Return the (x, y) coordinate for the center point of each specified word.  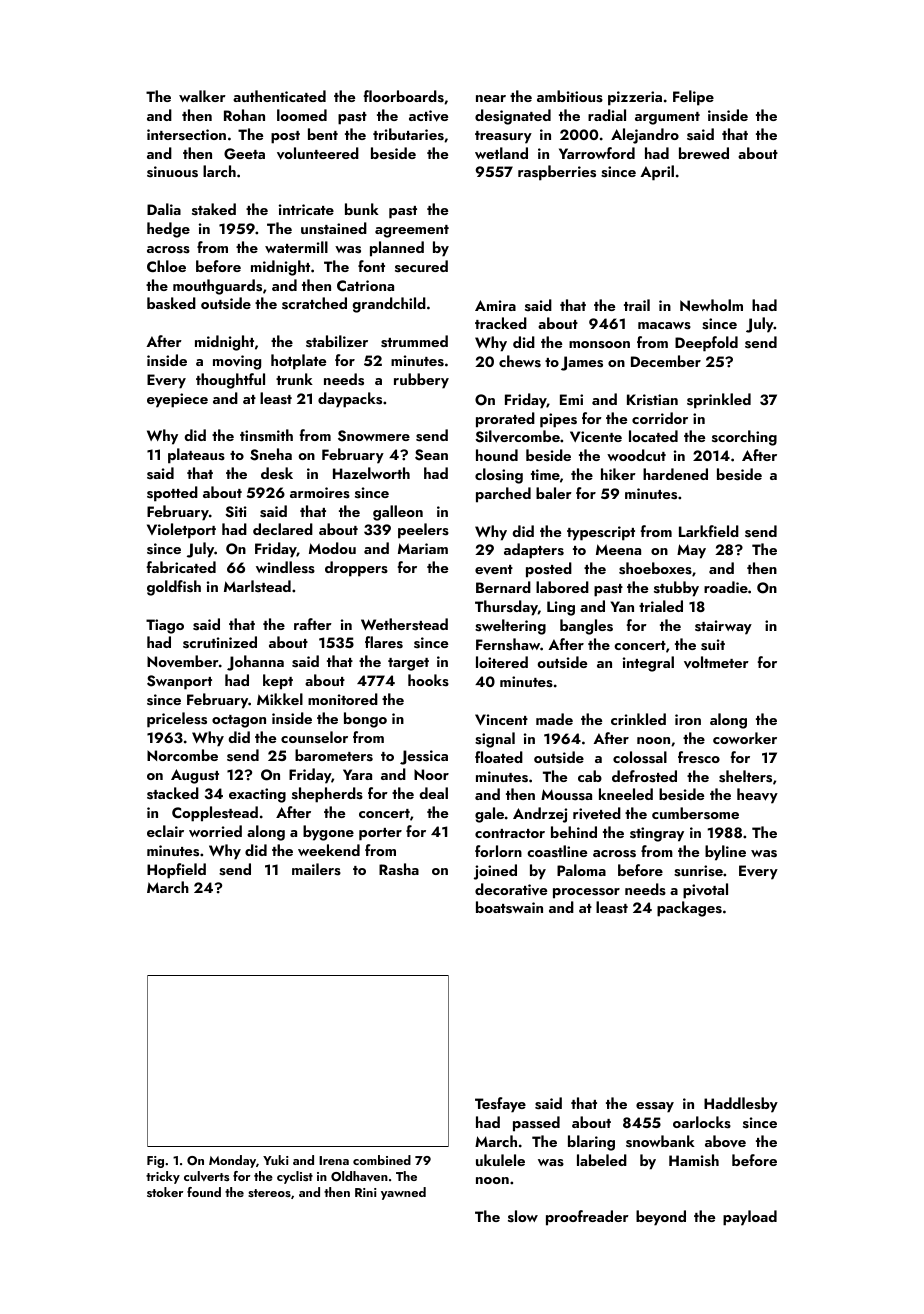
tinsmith (266, 435)
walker (202, 96)
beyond (661, 1218)
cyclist (295, 1177)
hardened (675, 474)
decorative (511, 889)
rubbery (421, 381)
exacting (257, 795)
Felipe (693, 98)
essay (655, 1107)
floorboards (404, 96)
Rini (365, 1192)
